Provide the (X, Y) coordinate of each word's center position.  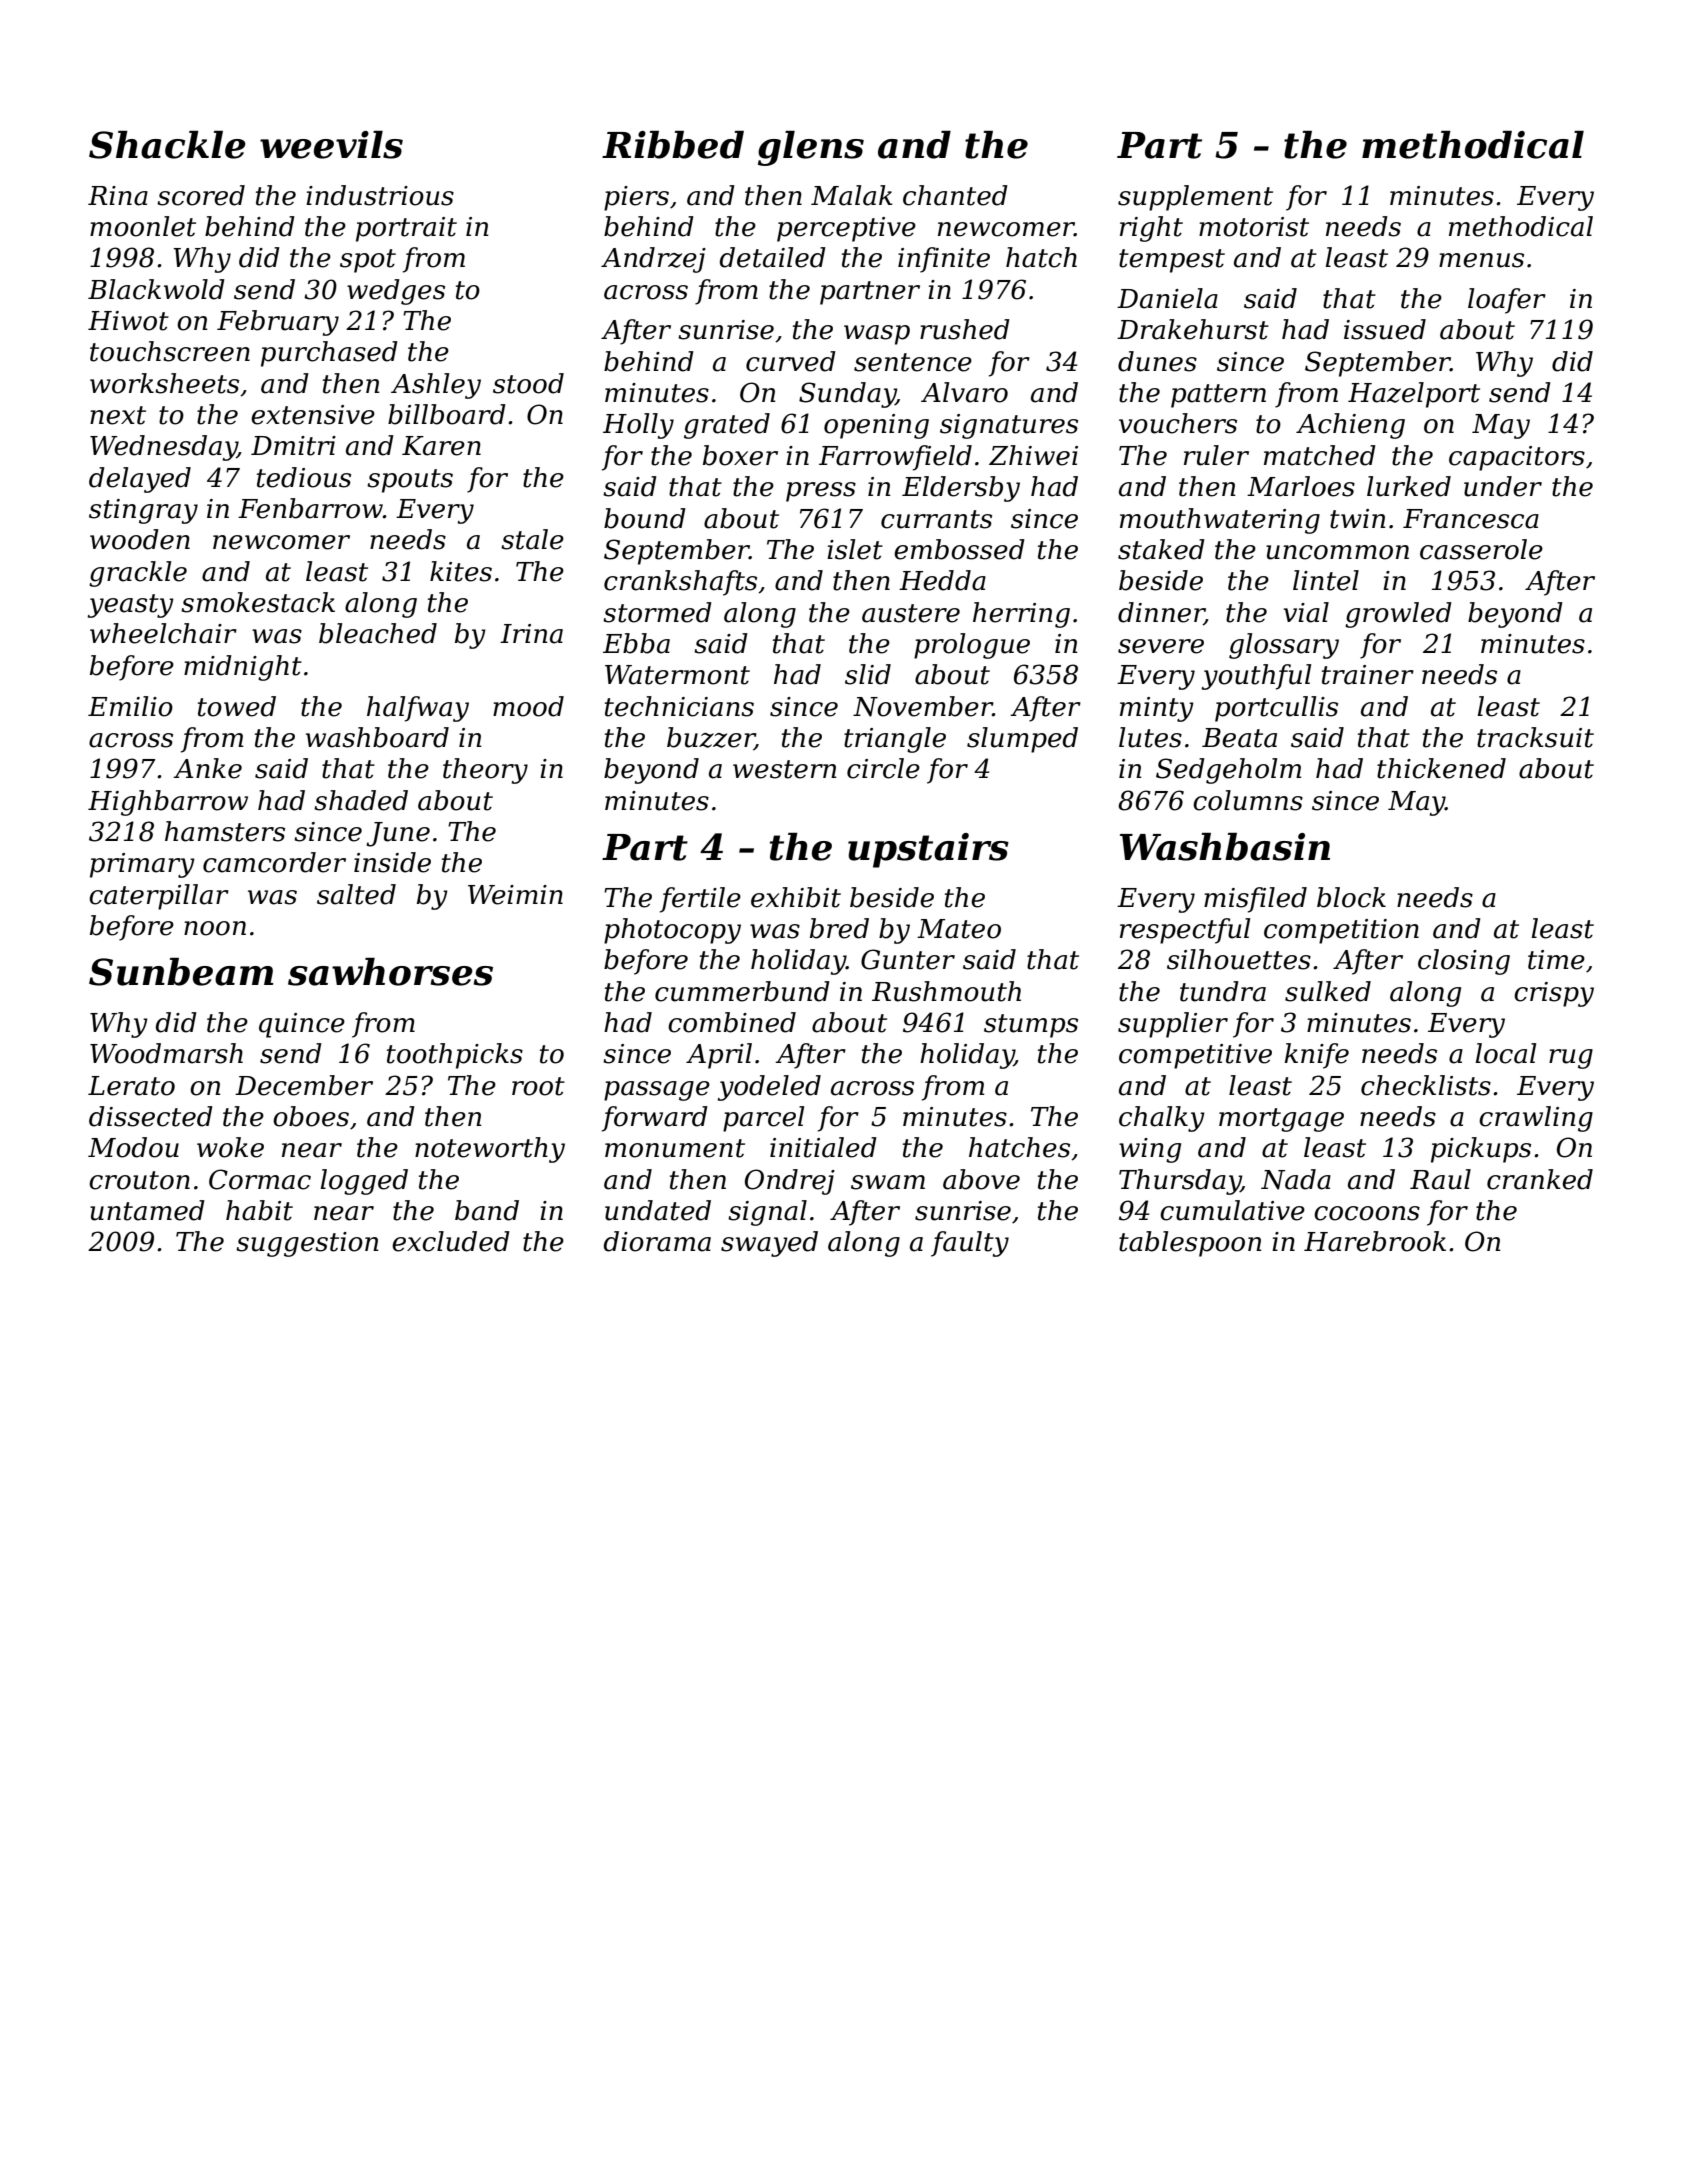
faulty (970, 1244)
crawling (1536, 1119)
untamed (147, 1210)
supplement (1195, 198)
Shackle (167, 145)
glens (811, 148)
